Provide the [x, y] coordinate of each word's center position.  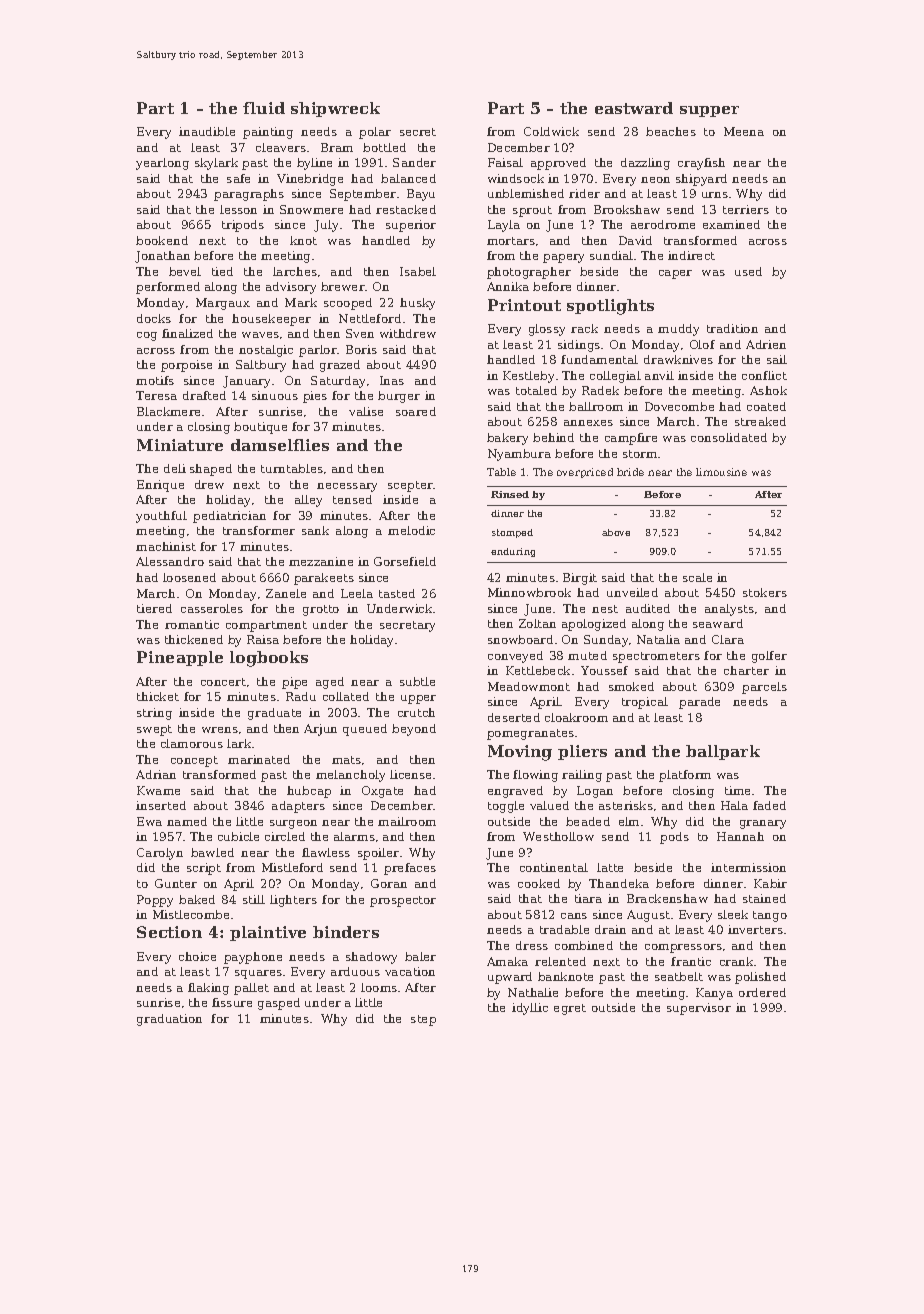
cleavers [281, 147]
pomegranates [530, 734]
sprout [532, 211]
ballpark [723, 752]
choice [197, 956]
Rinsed [510, 494]
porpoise [186, 366]
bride [630, 472]
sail [777, 359]
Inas [392, 380]
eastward [634, 108]
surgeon [293, 824]
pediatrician [229, 517]
